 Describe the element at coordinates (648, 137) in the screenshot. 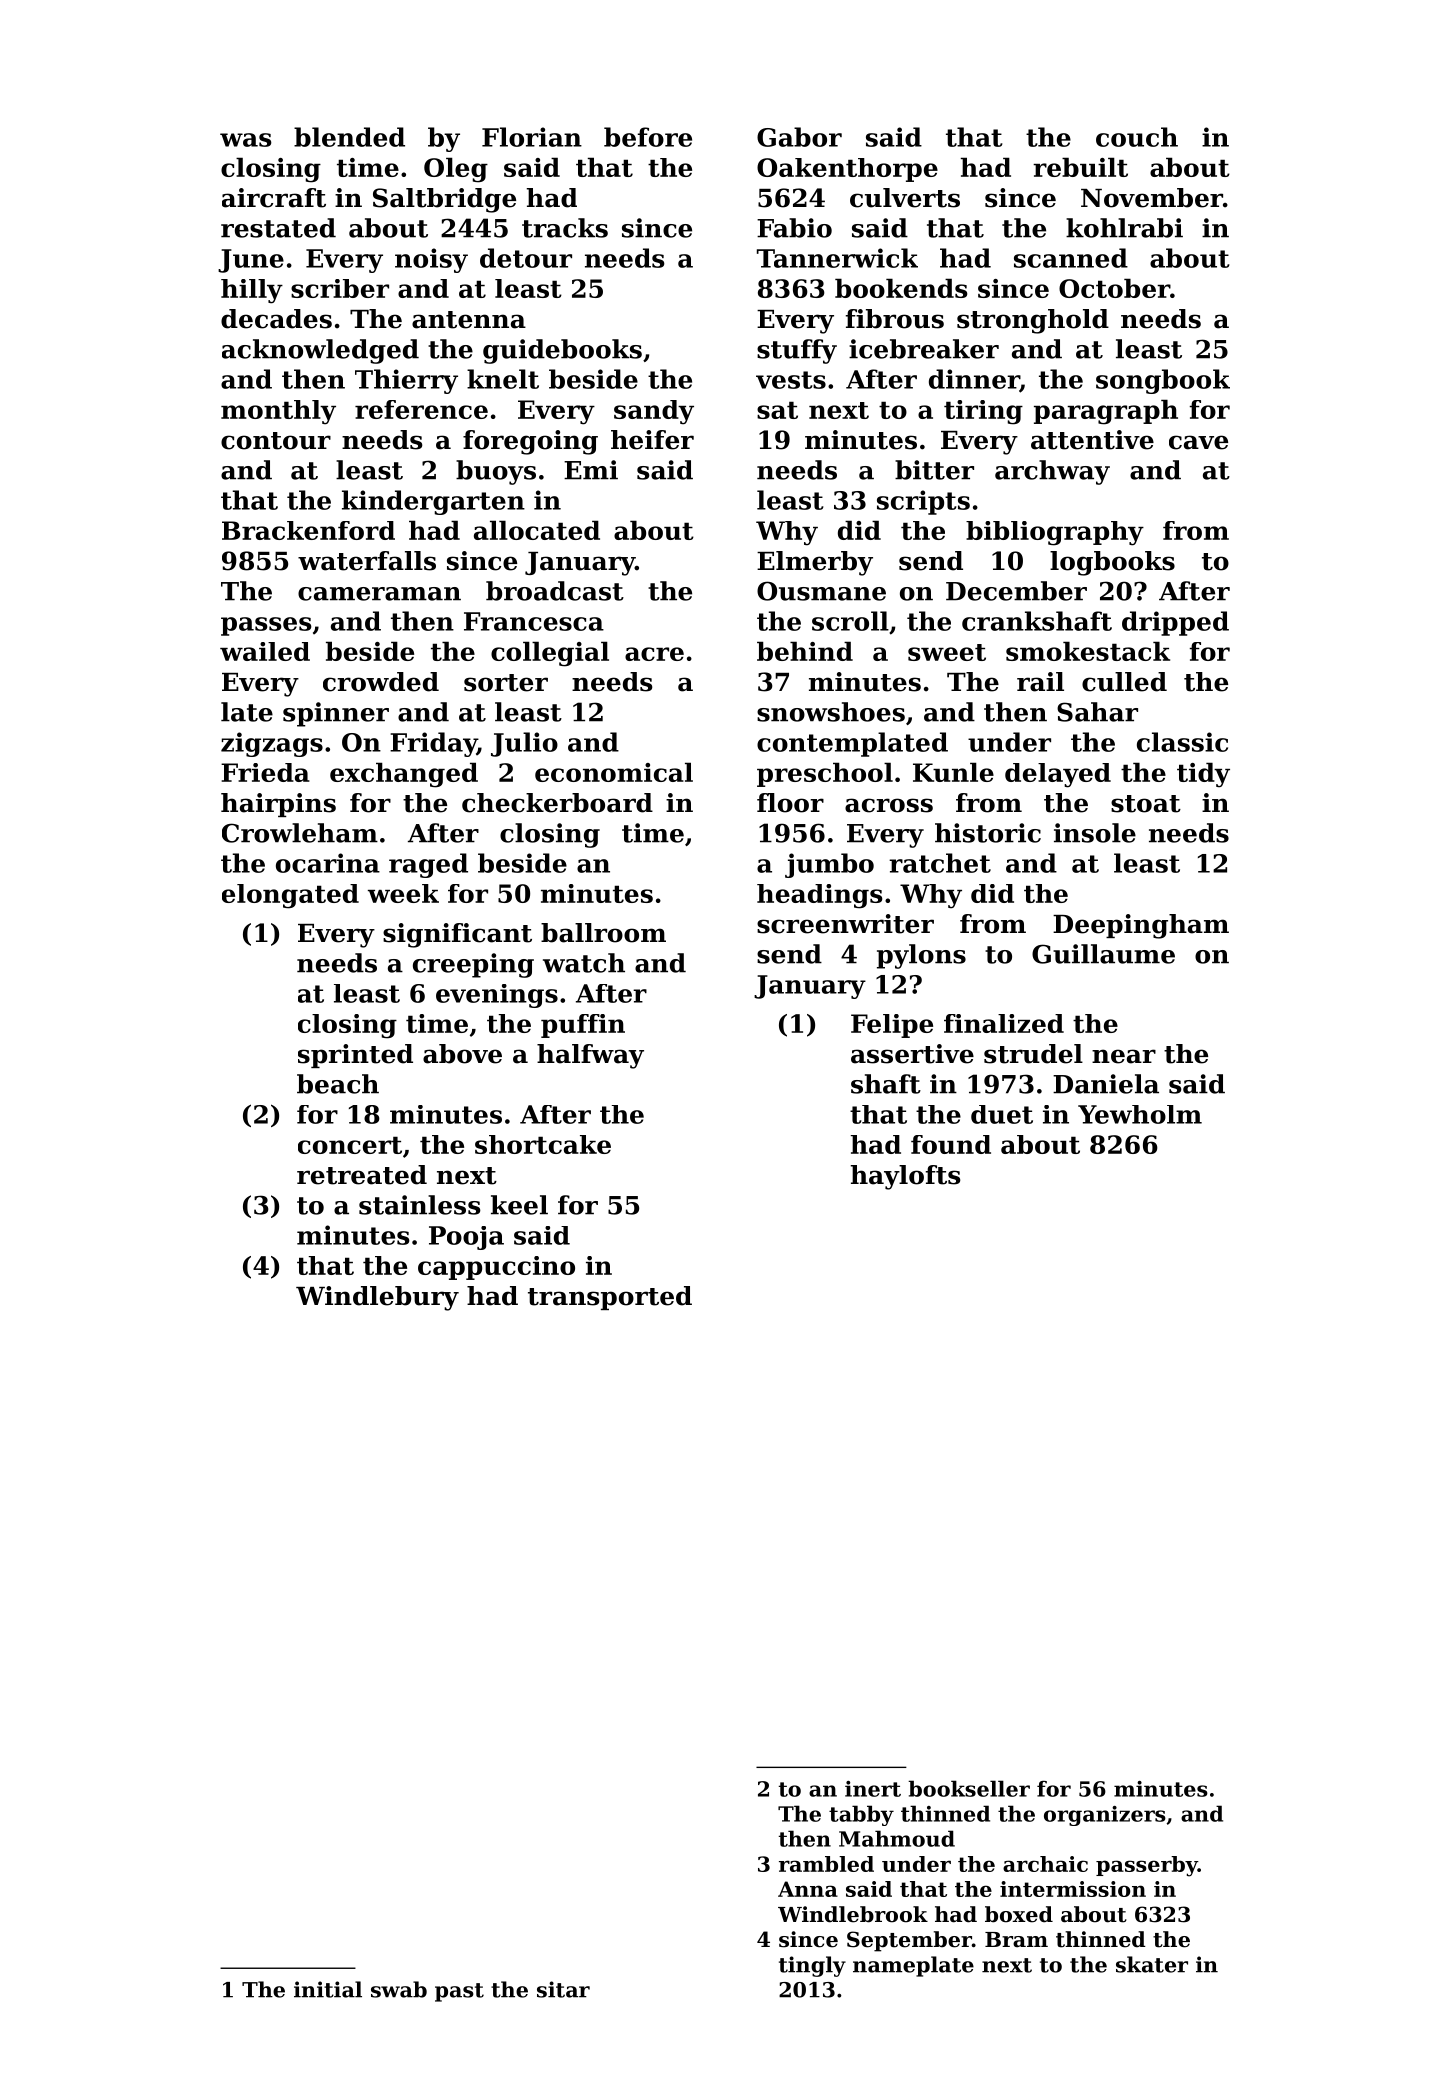

I see `before` at that location.
